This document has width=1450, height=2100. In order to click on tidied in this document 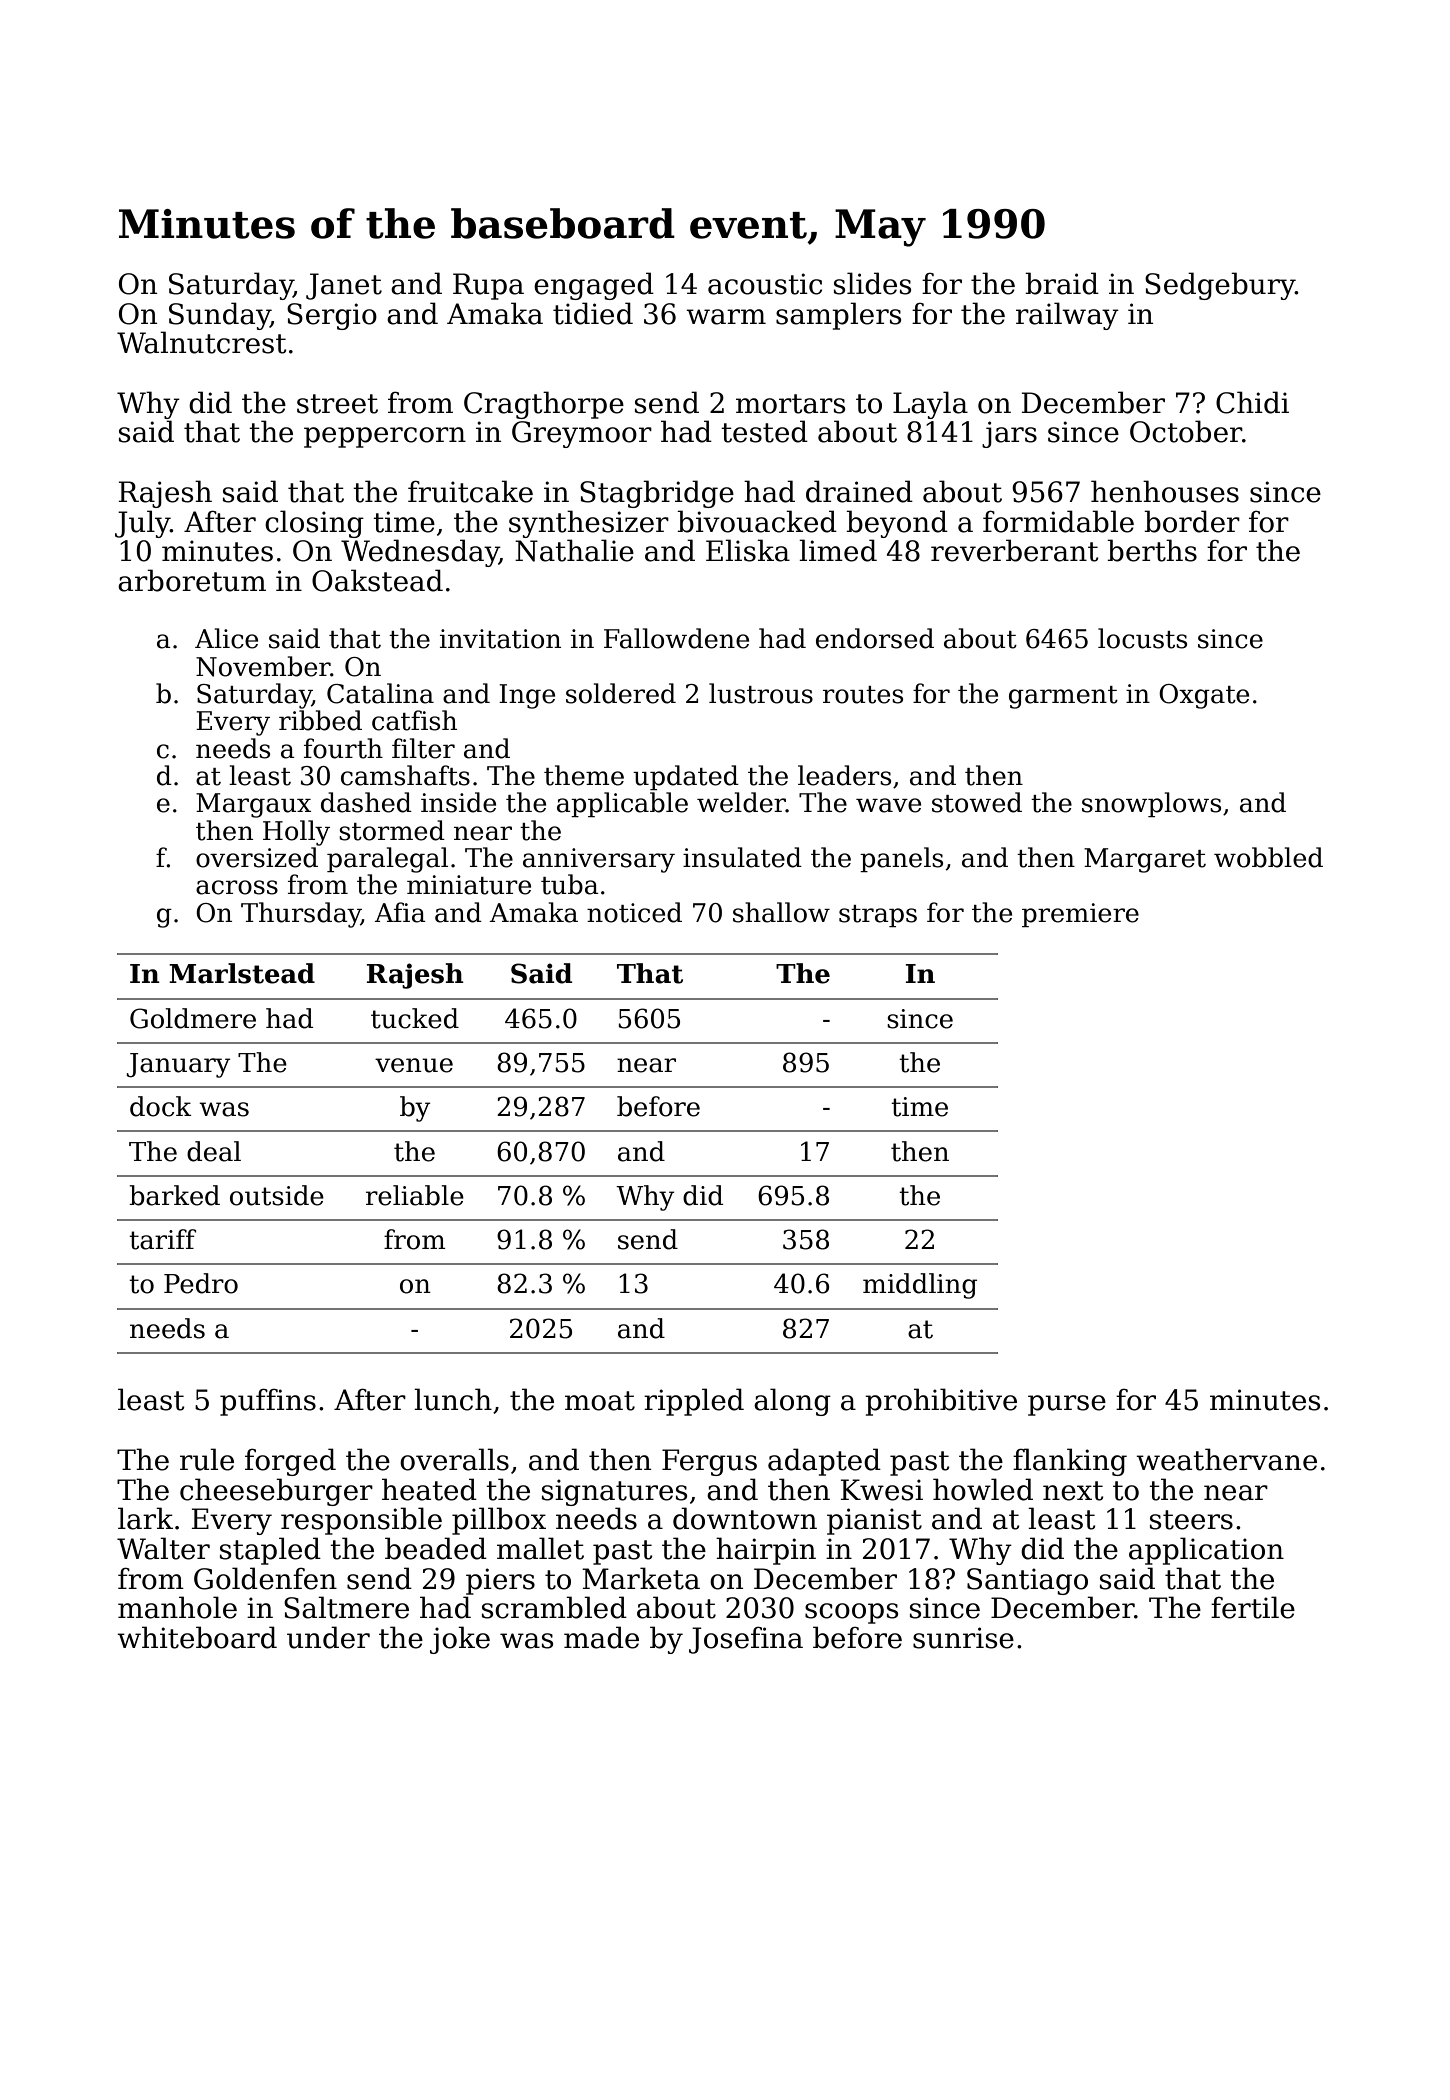, I will do `click(593, 313)`.
